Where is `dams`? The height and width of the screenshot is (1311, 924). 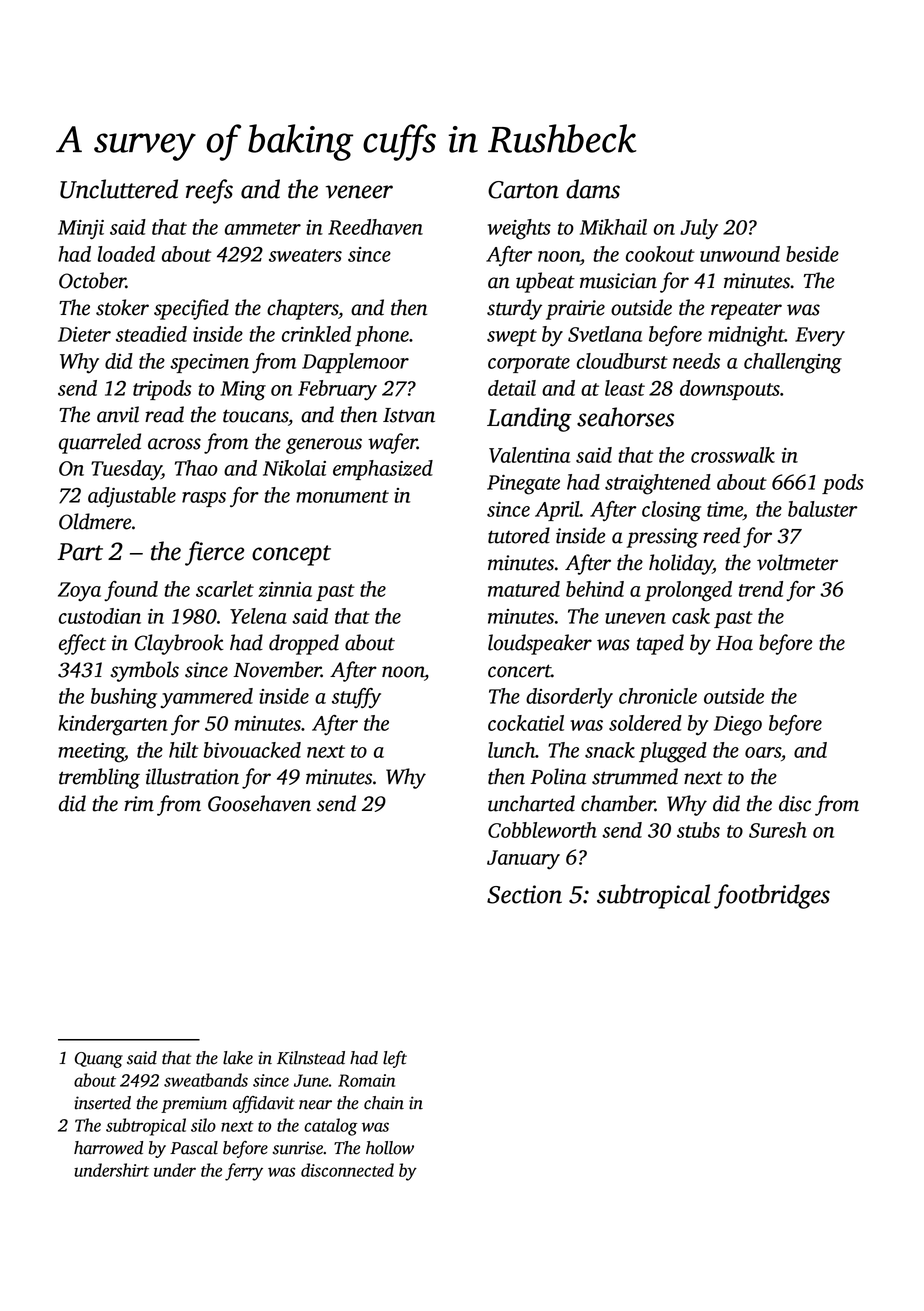
dams is located at coordinates (593, 189).
